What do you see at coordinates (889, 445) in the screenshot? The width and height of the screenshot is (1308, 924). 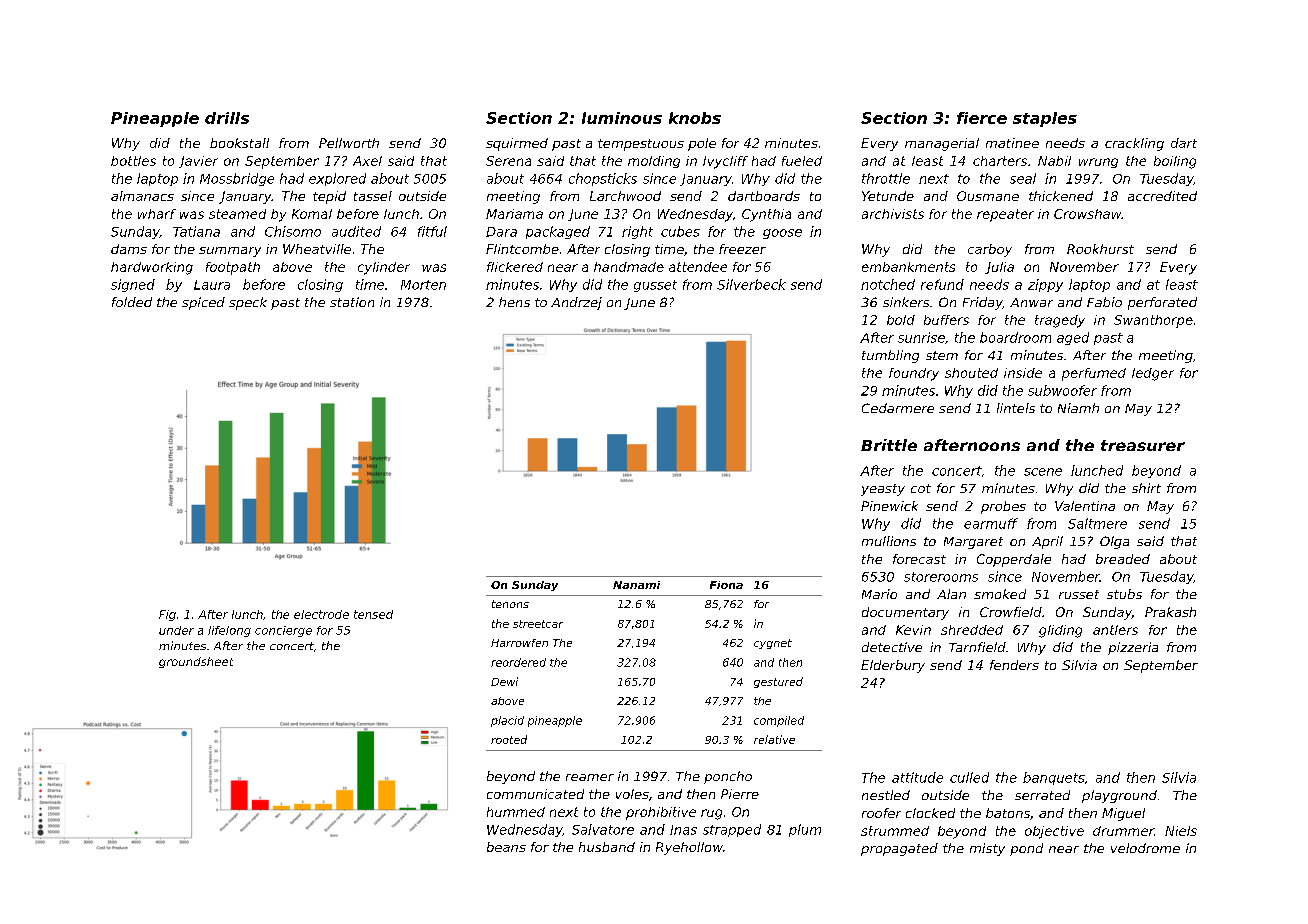 I see `Brittle` at bounding box center [889, 445].
